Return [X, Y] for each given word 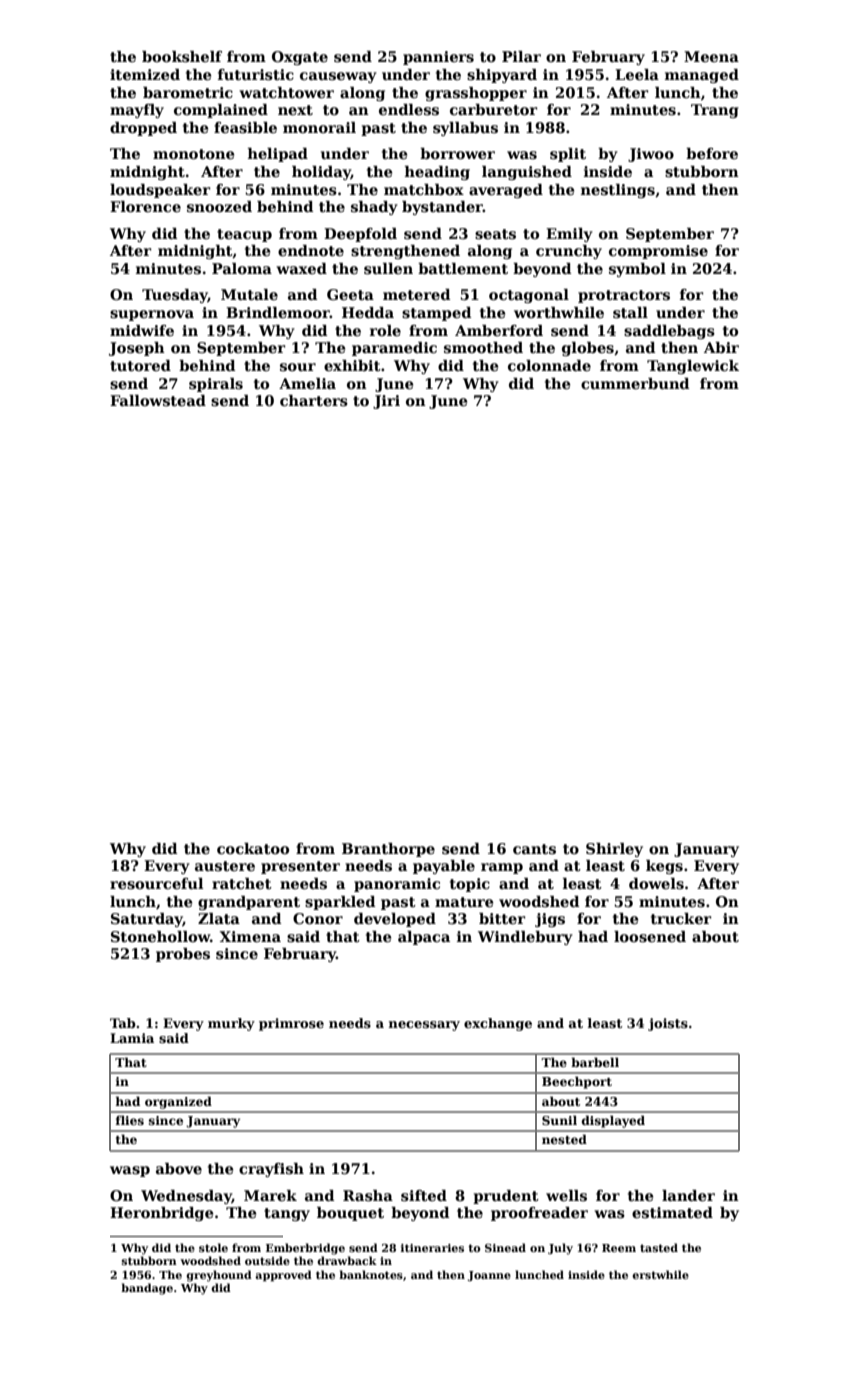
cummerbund [635, 383]
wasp [130, 1171]
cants [534, 849]
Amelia [307, 383]
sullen [388, 269]
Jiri [386, 402]
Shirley [614, 850]
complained [221, 111]
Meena [711, 56]
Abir [721, 347]
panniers [438, 58]
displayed [613, 1121]
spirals [216, 385]
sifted [424, 1196]
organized [178, 1102]
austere [225, 866]
